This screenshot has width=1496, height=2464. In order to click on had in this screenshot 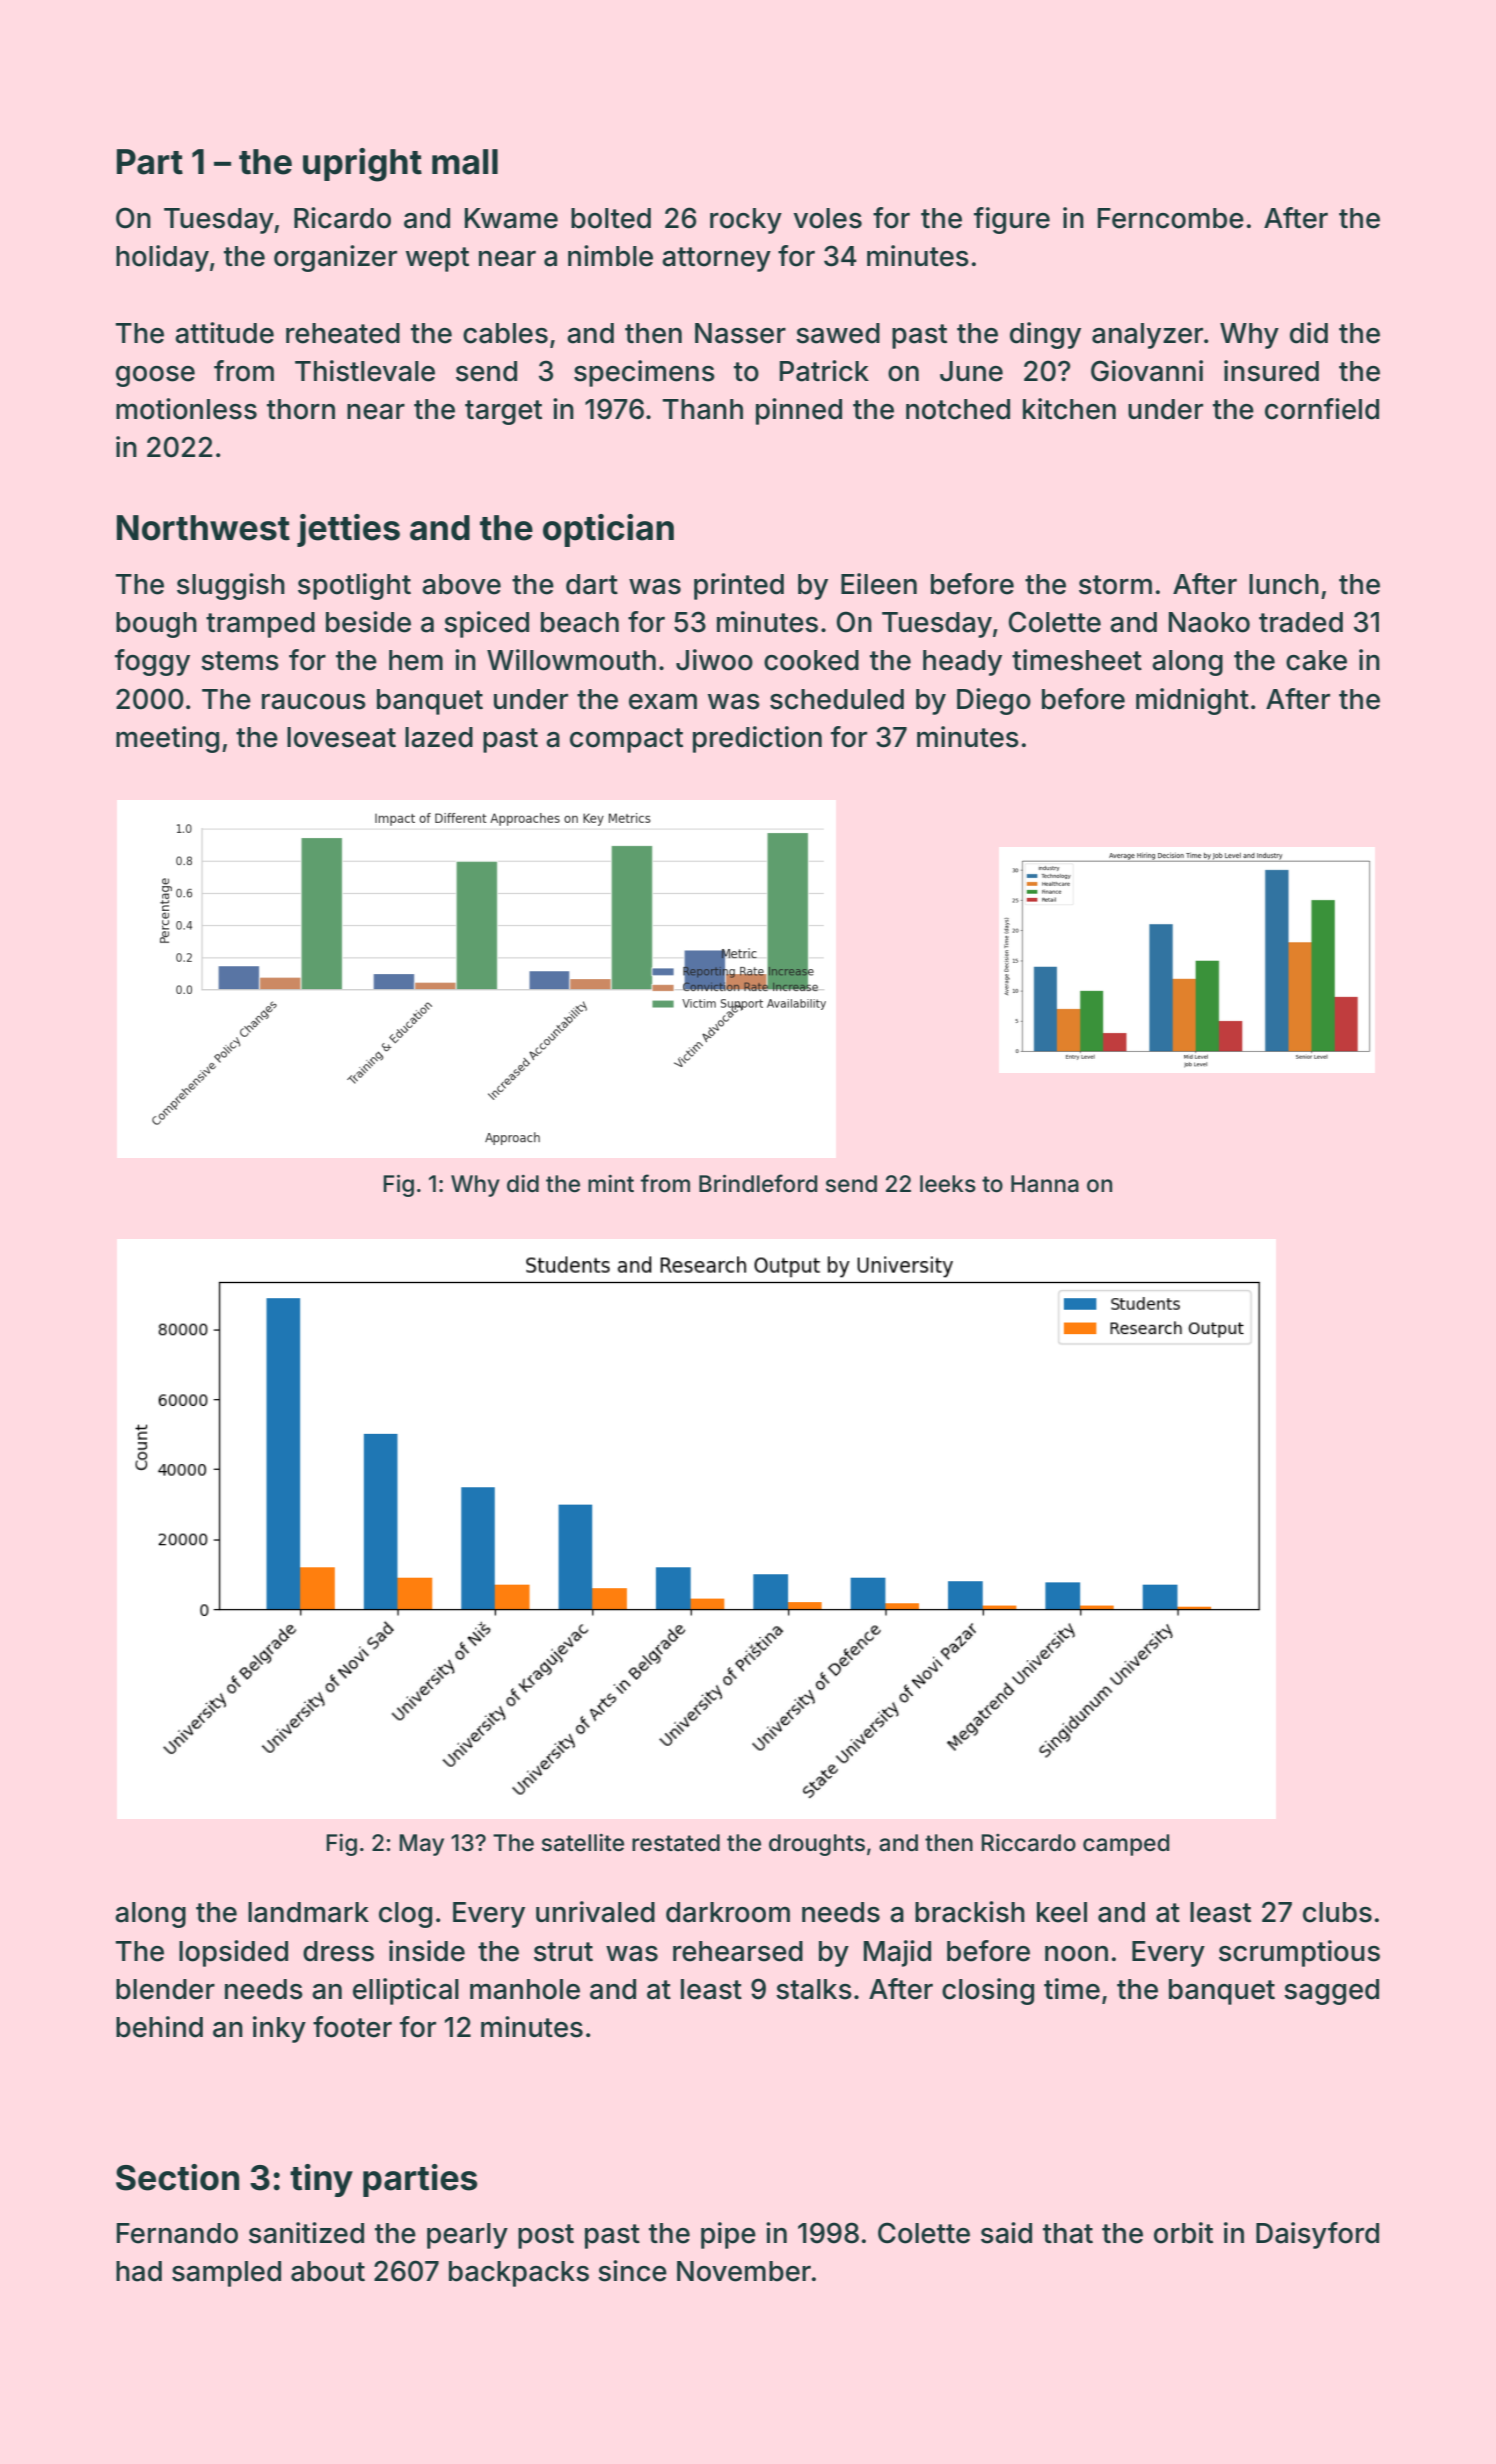, I will do `click(139, 2271)`.
